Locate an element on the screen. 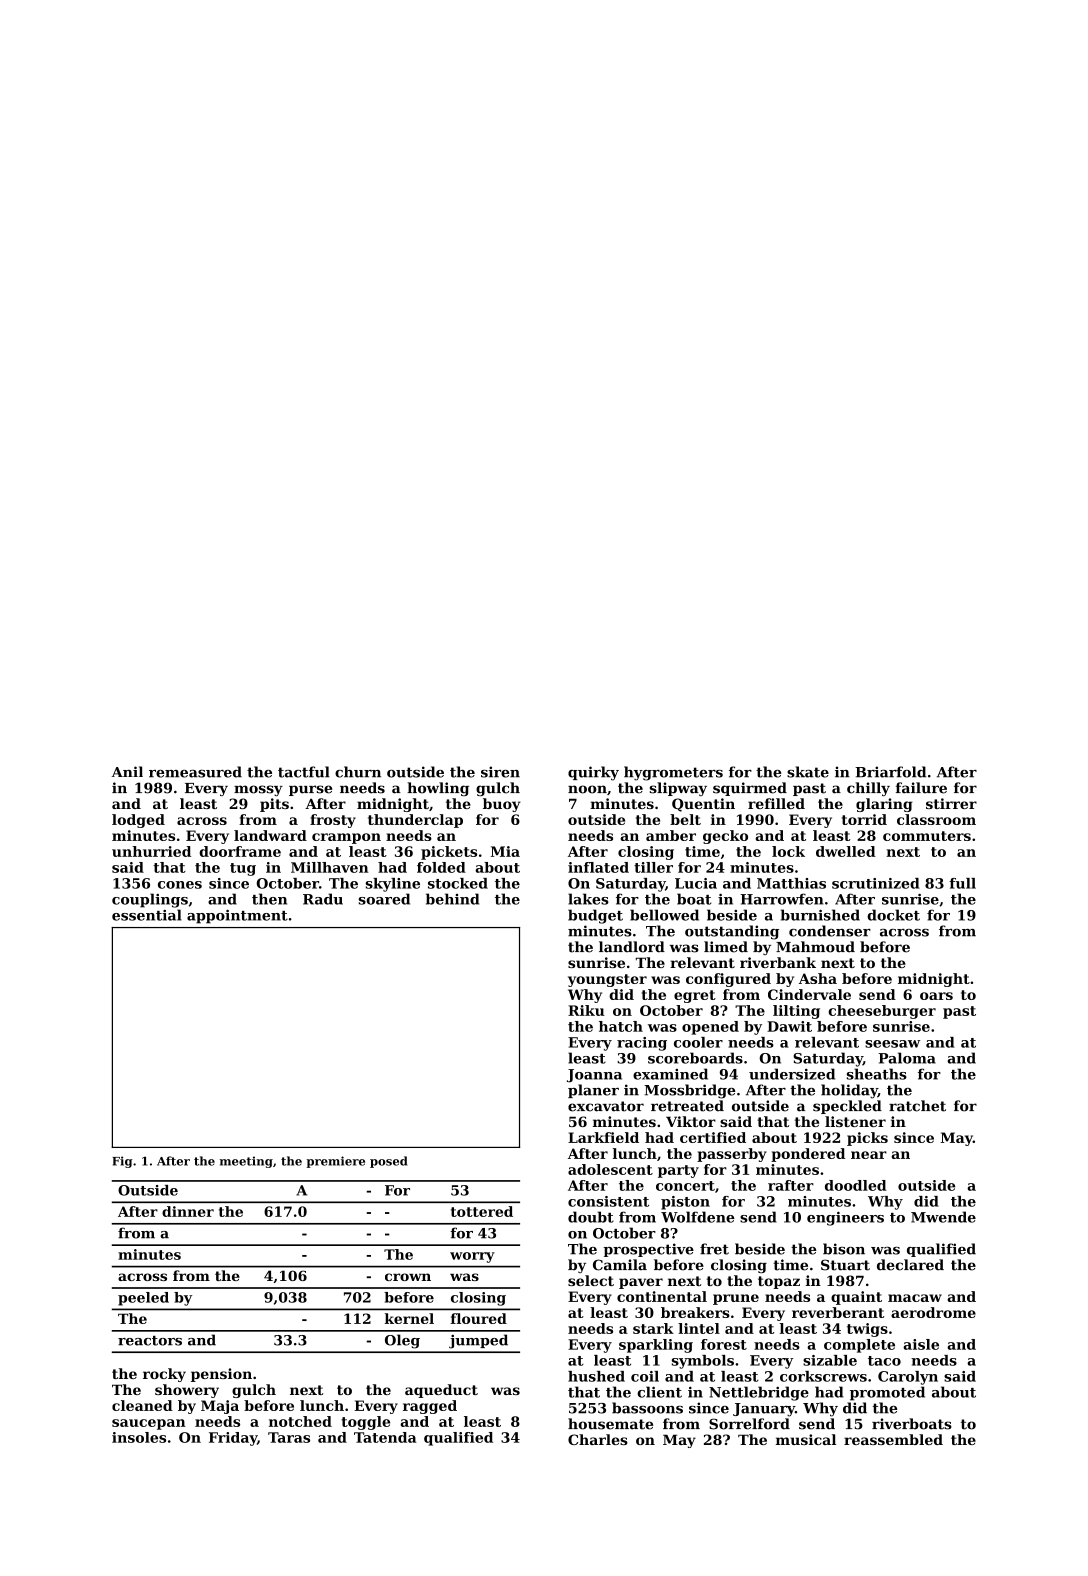 The width and height of the screenshot is (1088, 1576). Anil is located at coordinates (127, 771).
